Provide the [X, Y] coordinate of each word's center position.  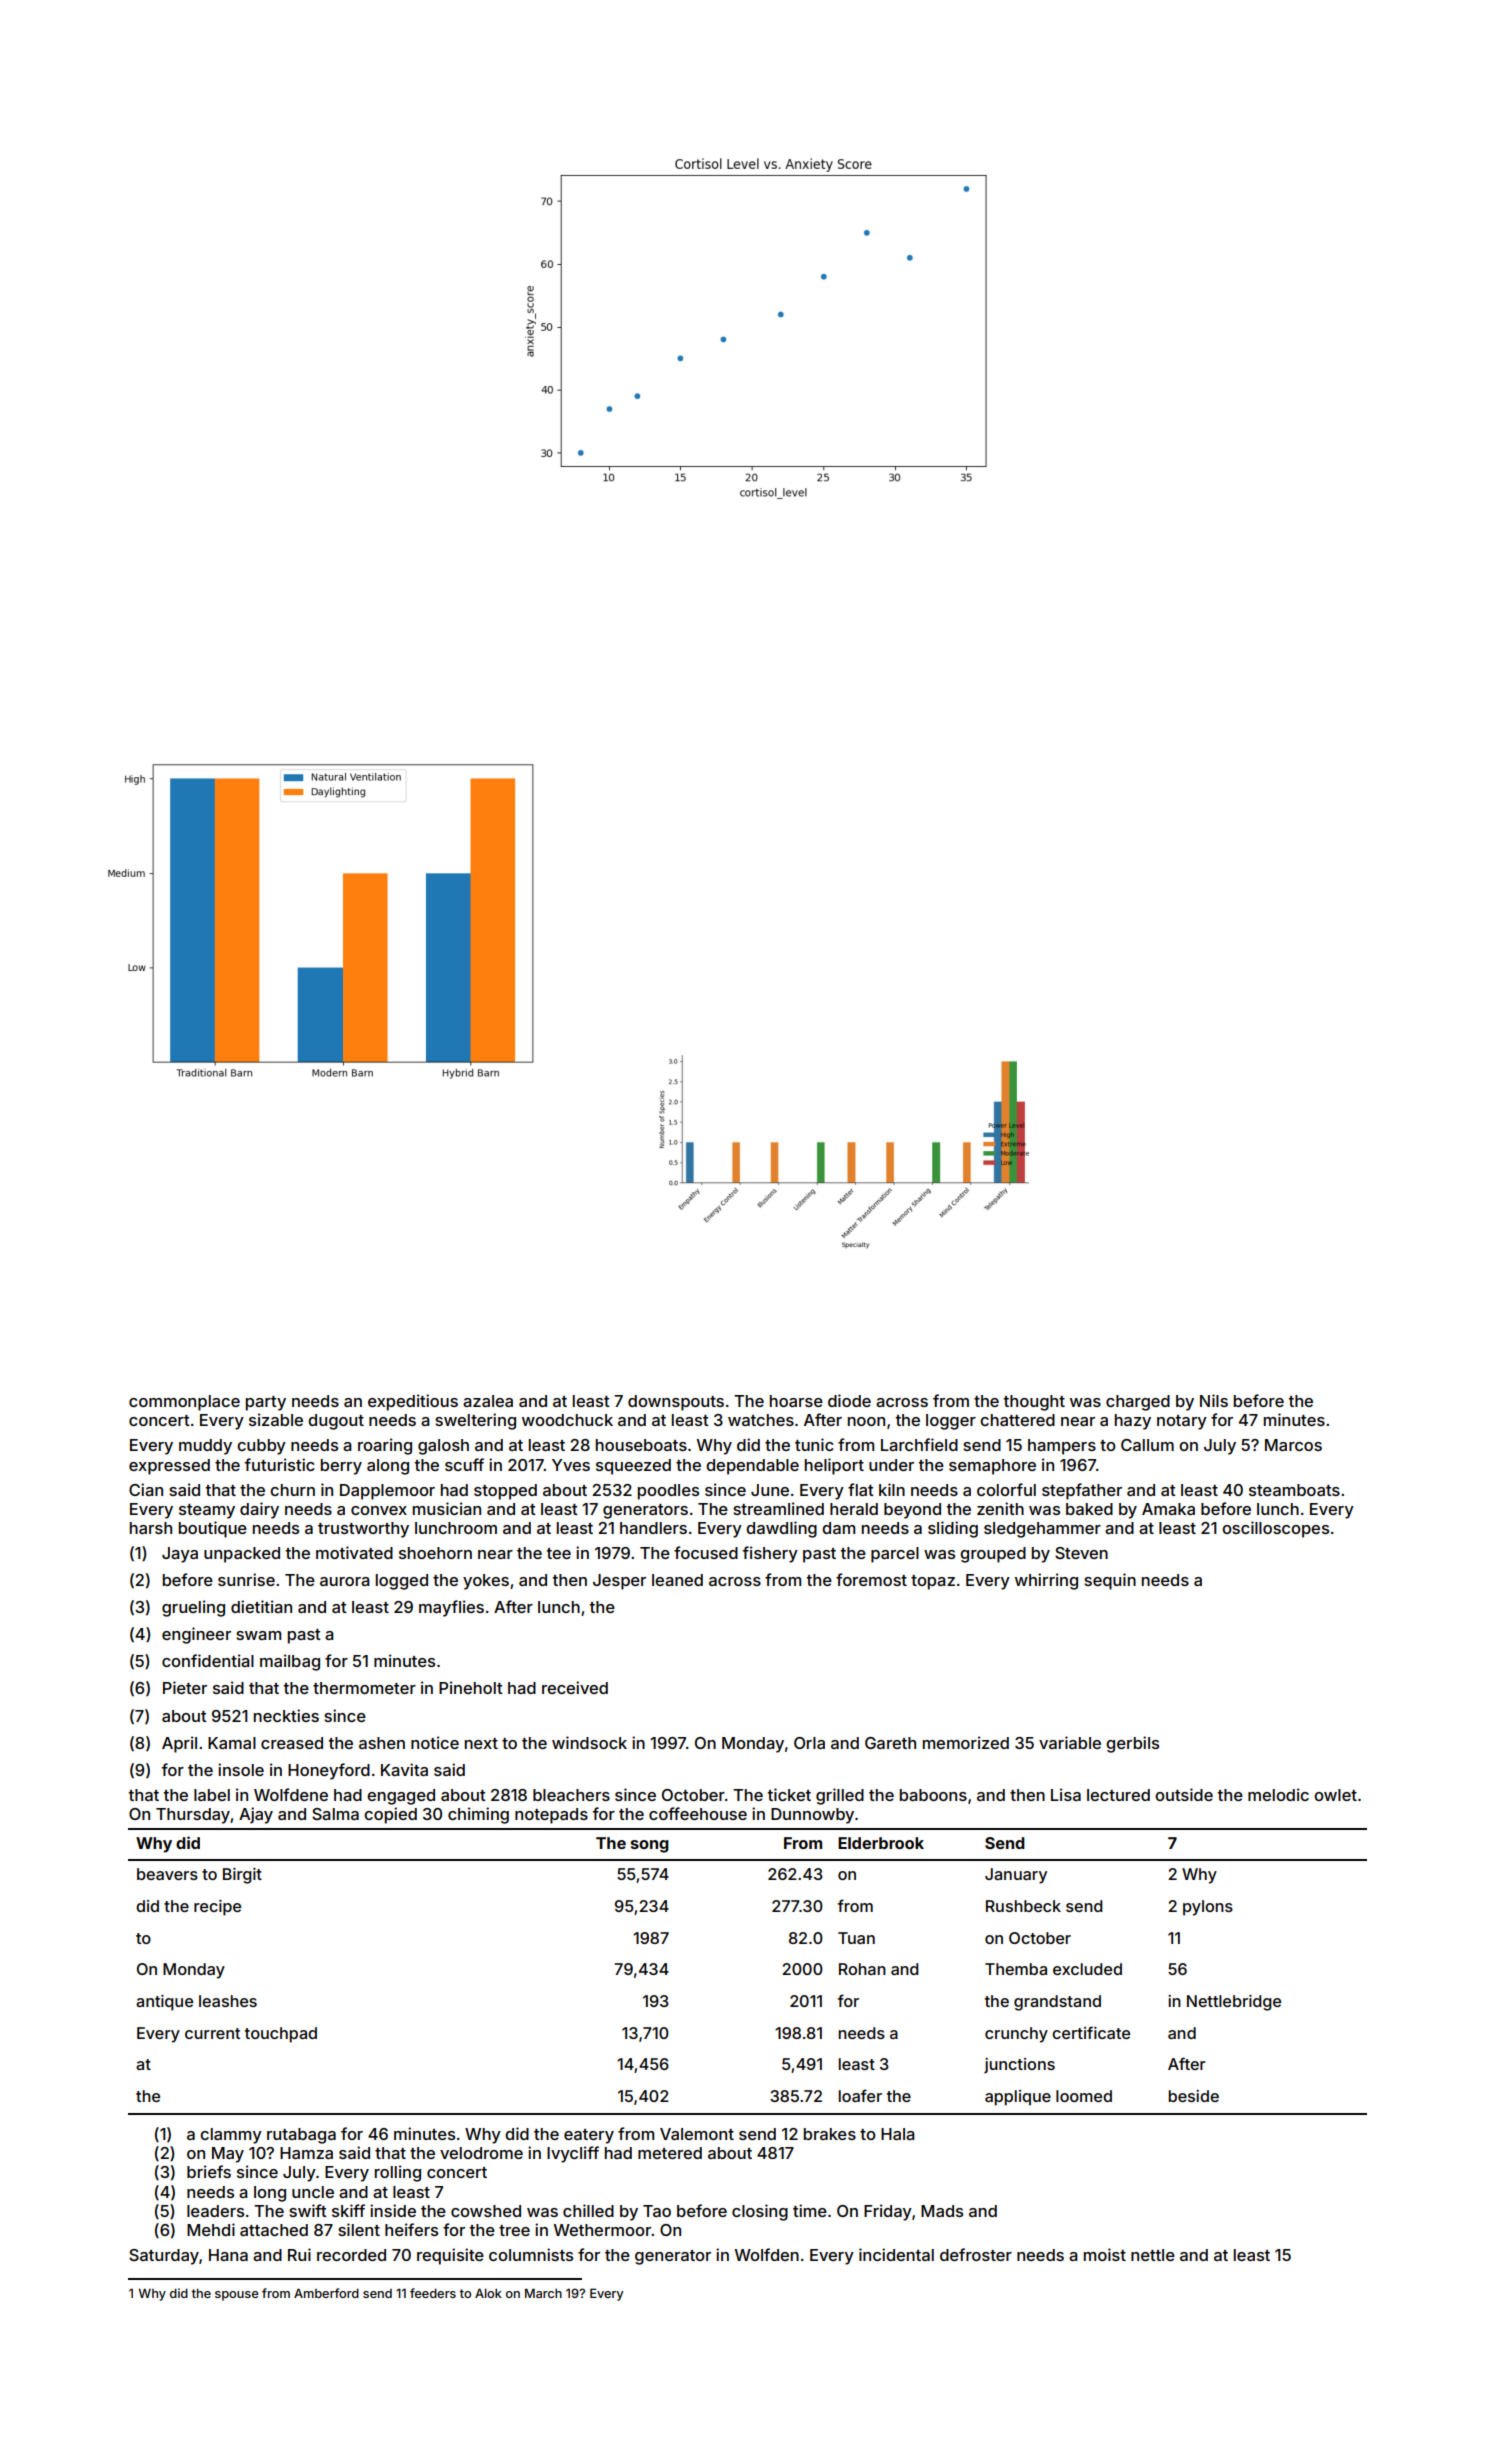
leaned [677, 1580]
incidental [896, 2254]
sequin [1110, 1581]
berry [341, 1467]
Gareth [890, 1743]
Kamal [232, 1743]
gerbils [1132, 1744]
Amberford [326, 2293]
